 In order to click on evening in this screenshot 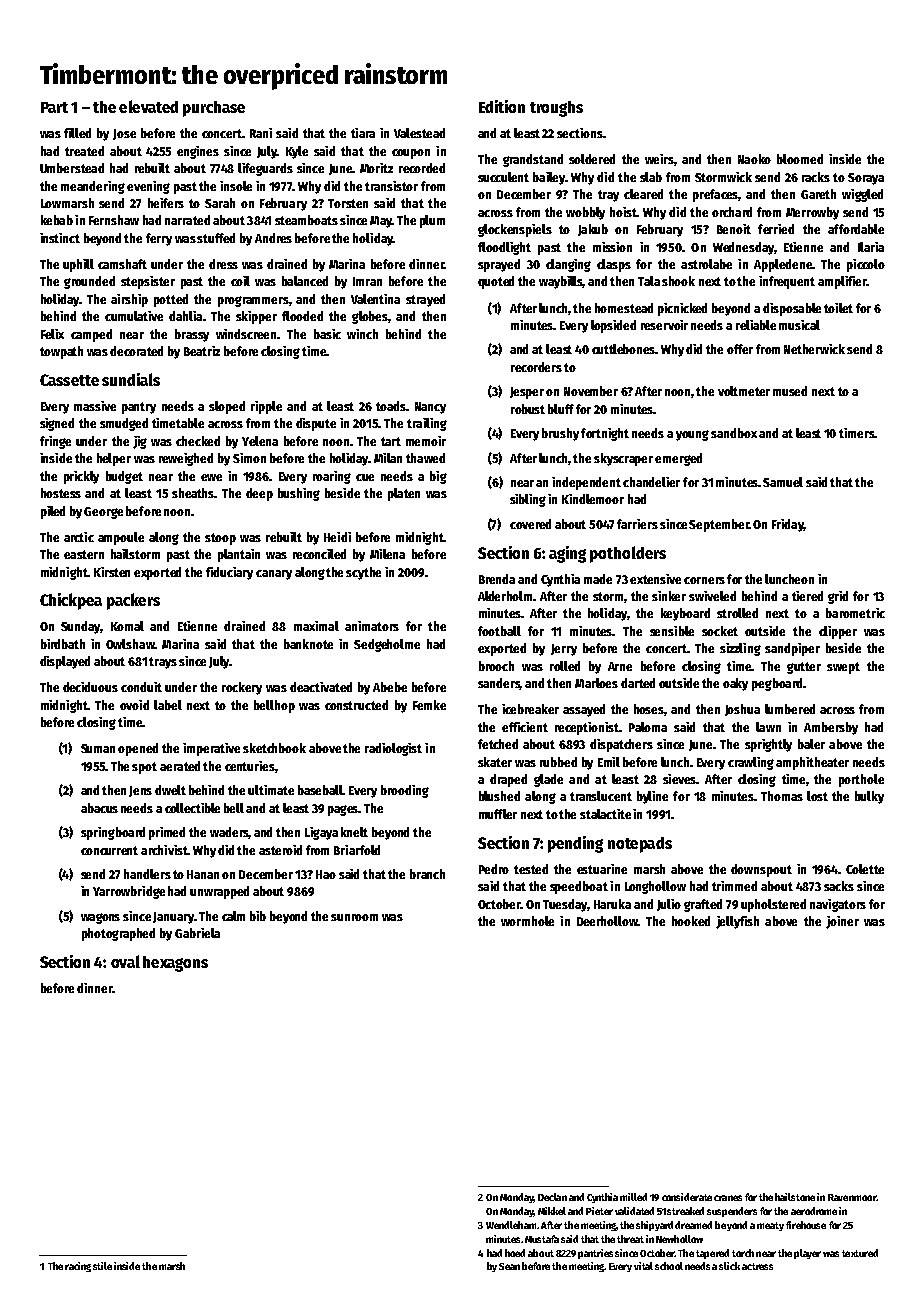, I will do `click(148, 187)`.
